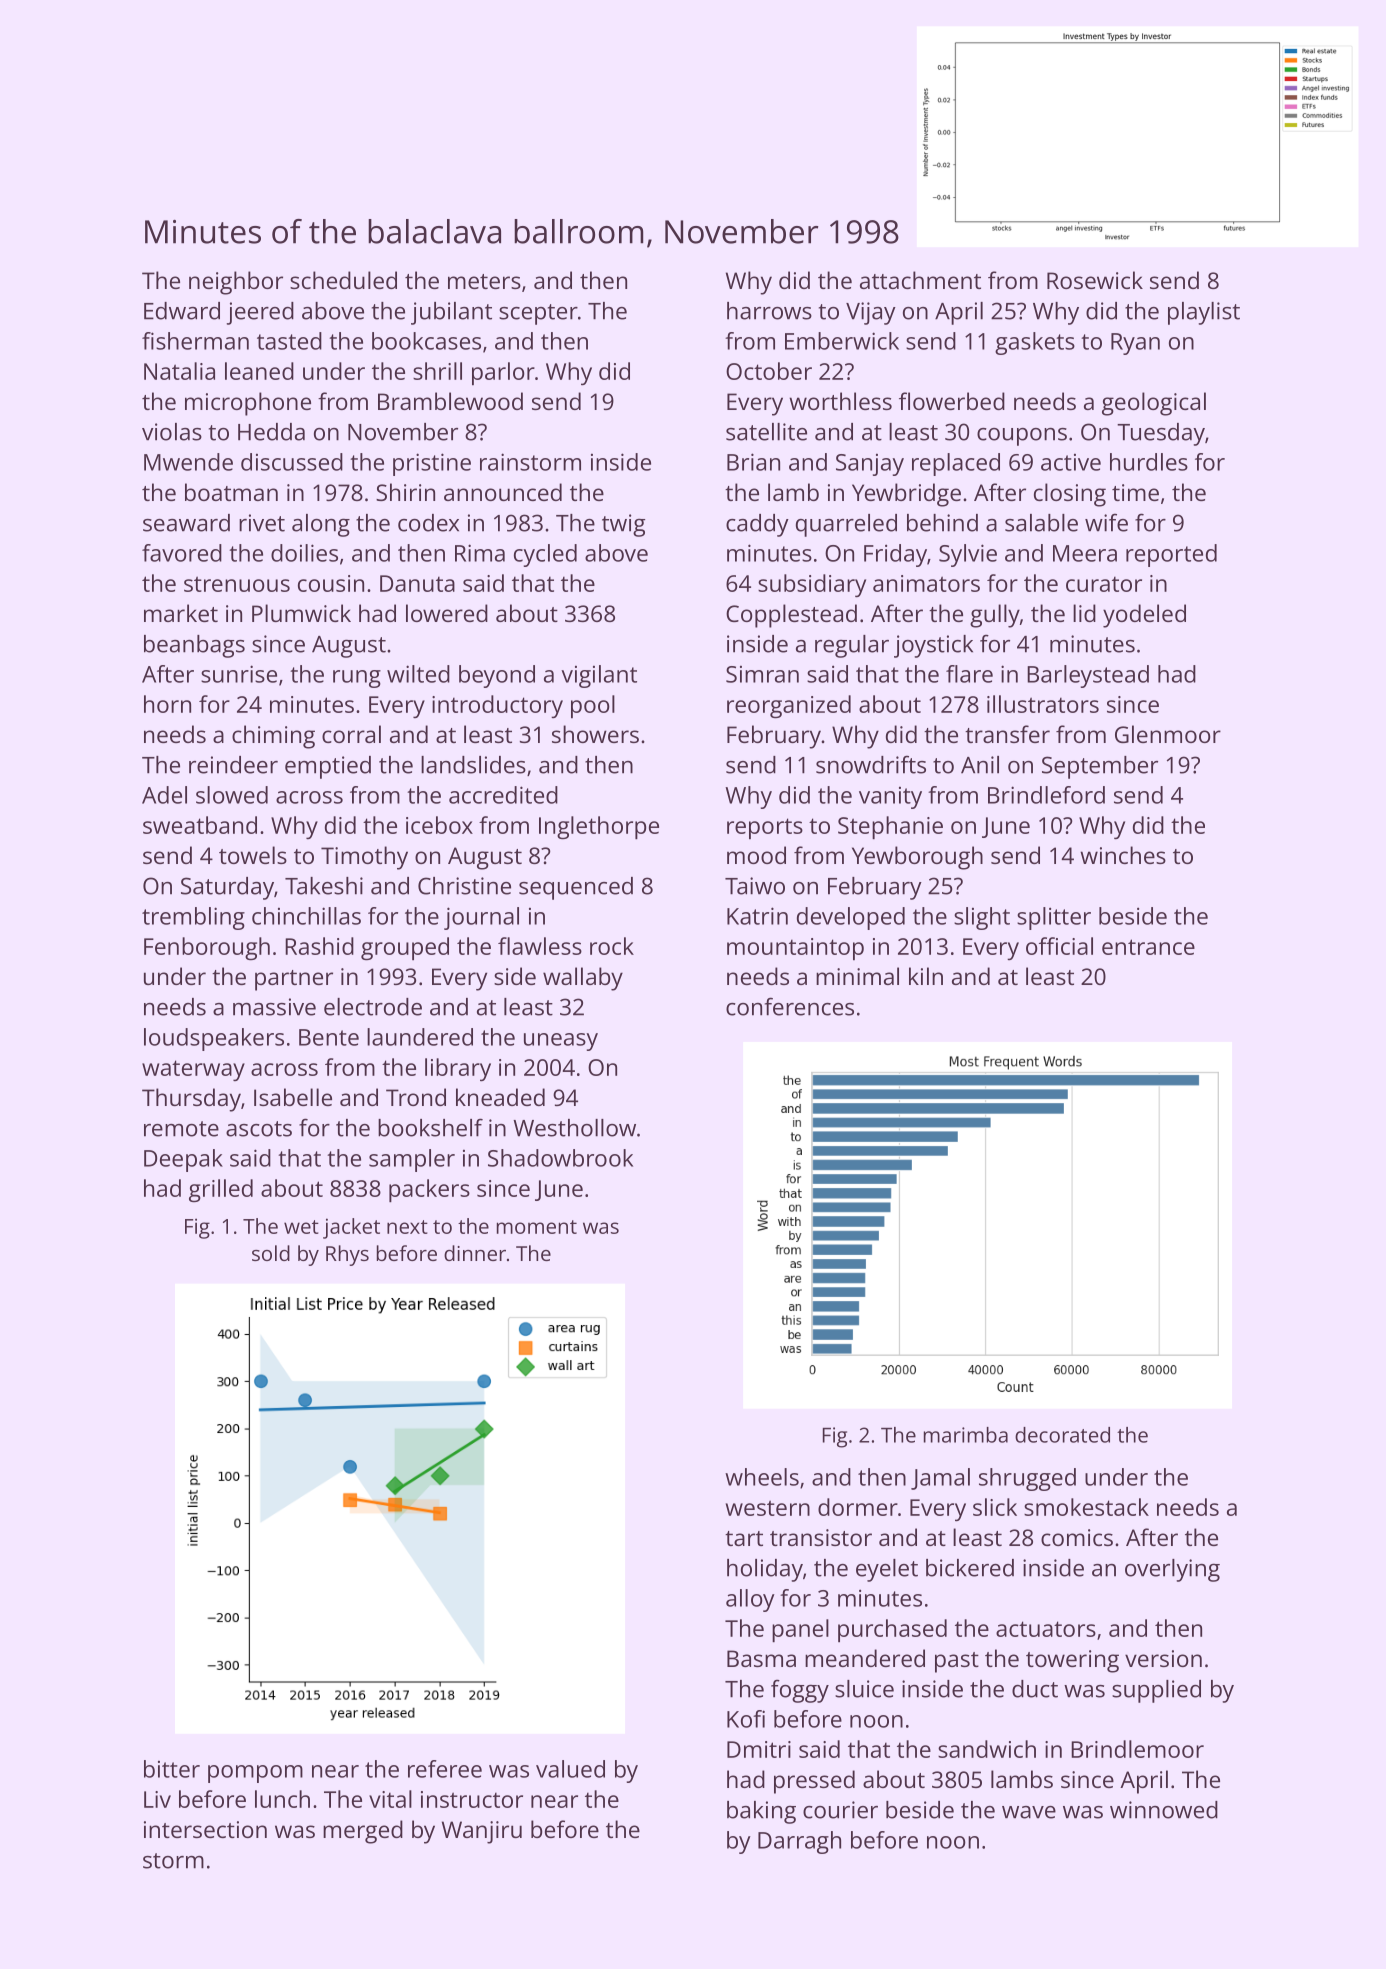 This image has width=1386, height=1969. What do you see at coordinates (445, 1769) in the image?
I see `referee` at bounding box center [445, 1769].
